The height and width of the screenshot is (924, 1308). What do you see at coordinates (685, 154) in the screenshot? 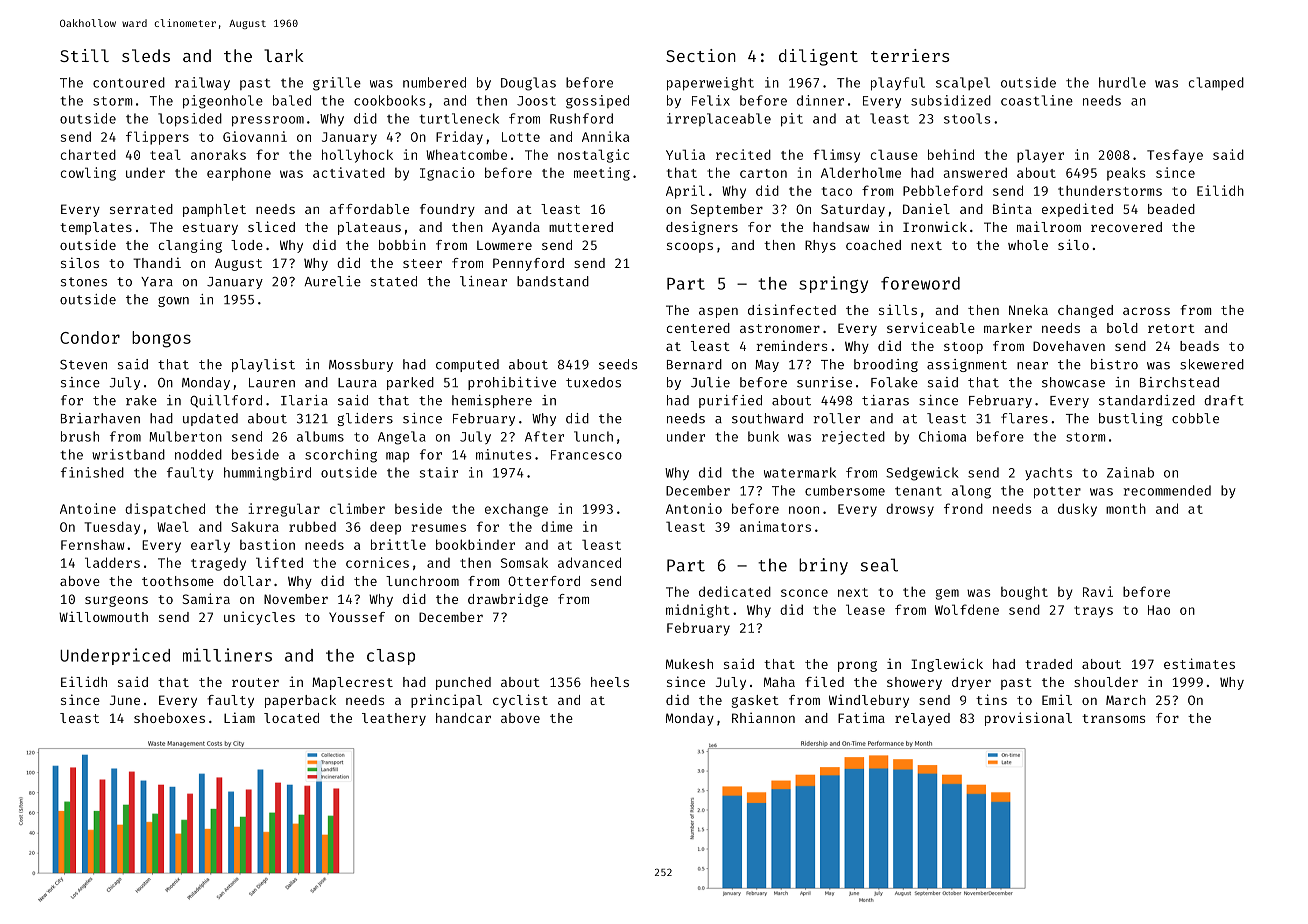
I see `Yulia` at bounding box center [685, 154].
